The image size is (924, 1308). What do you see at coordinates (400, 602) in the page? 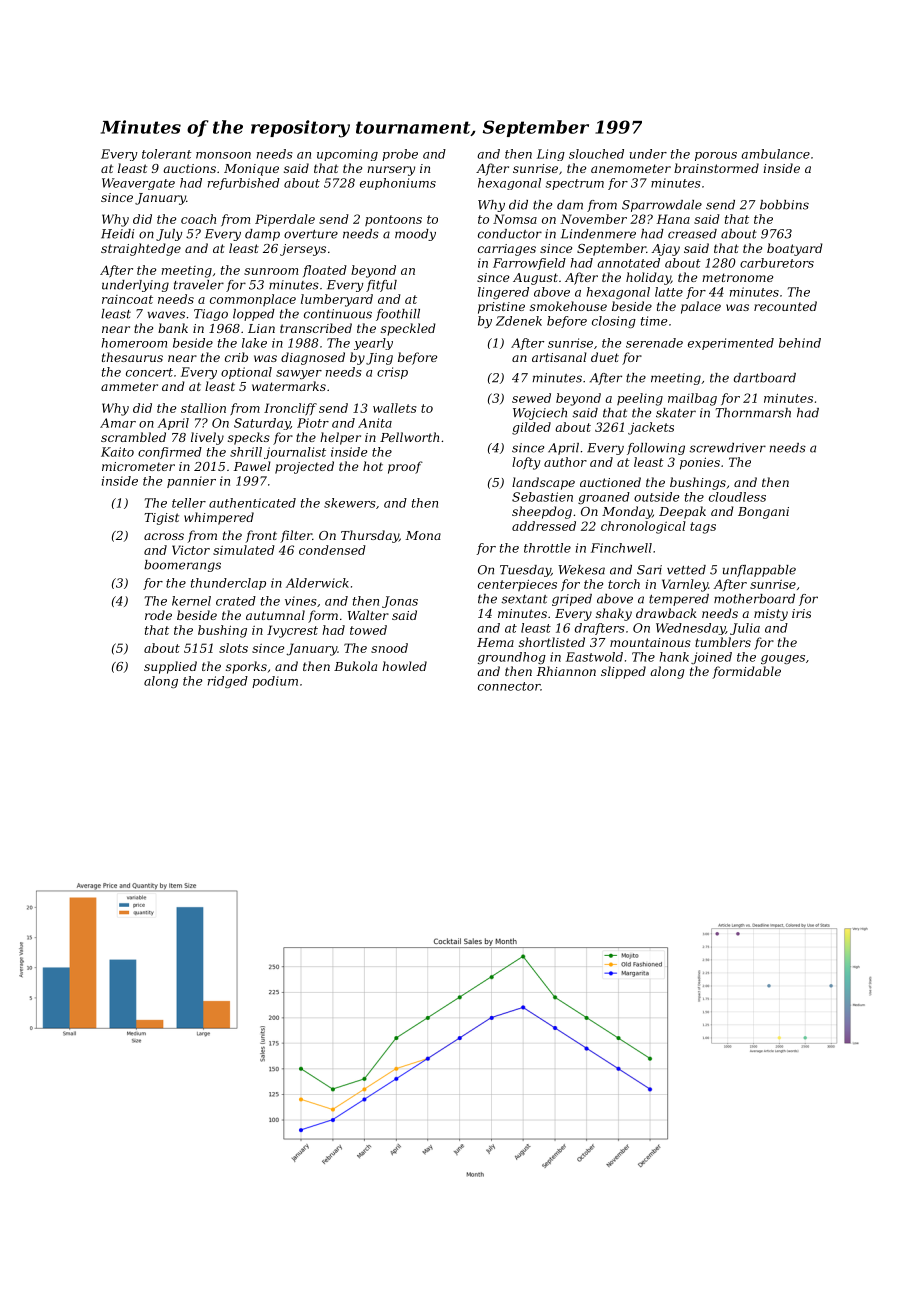
I see `Jonas` at bounding box center [400, 602].
